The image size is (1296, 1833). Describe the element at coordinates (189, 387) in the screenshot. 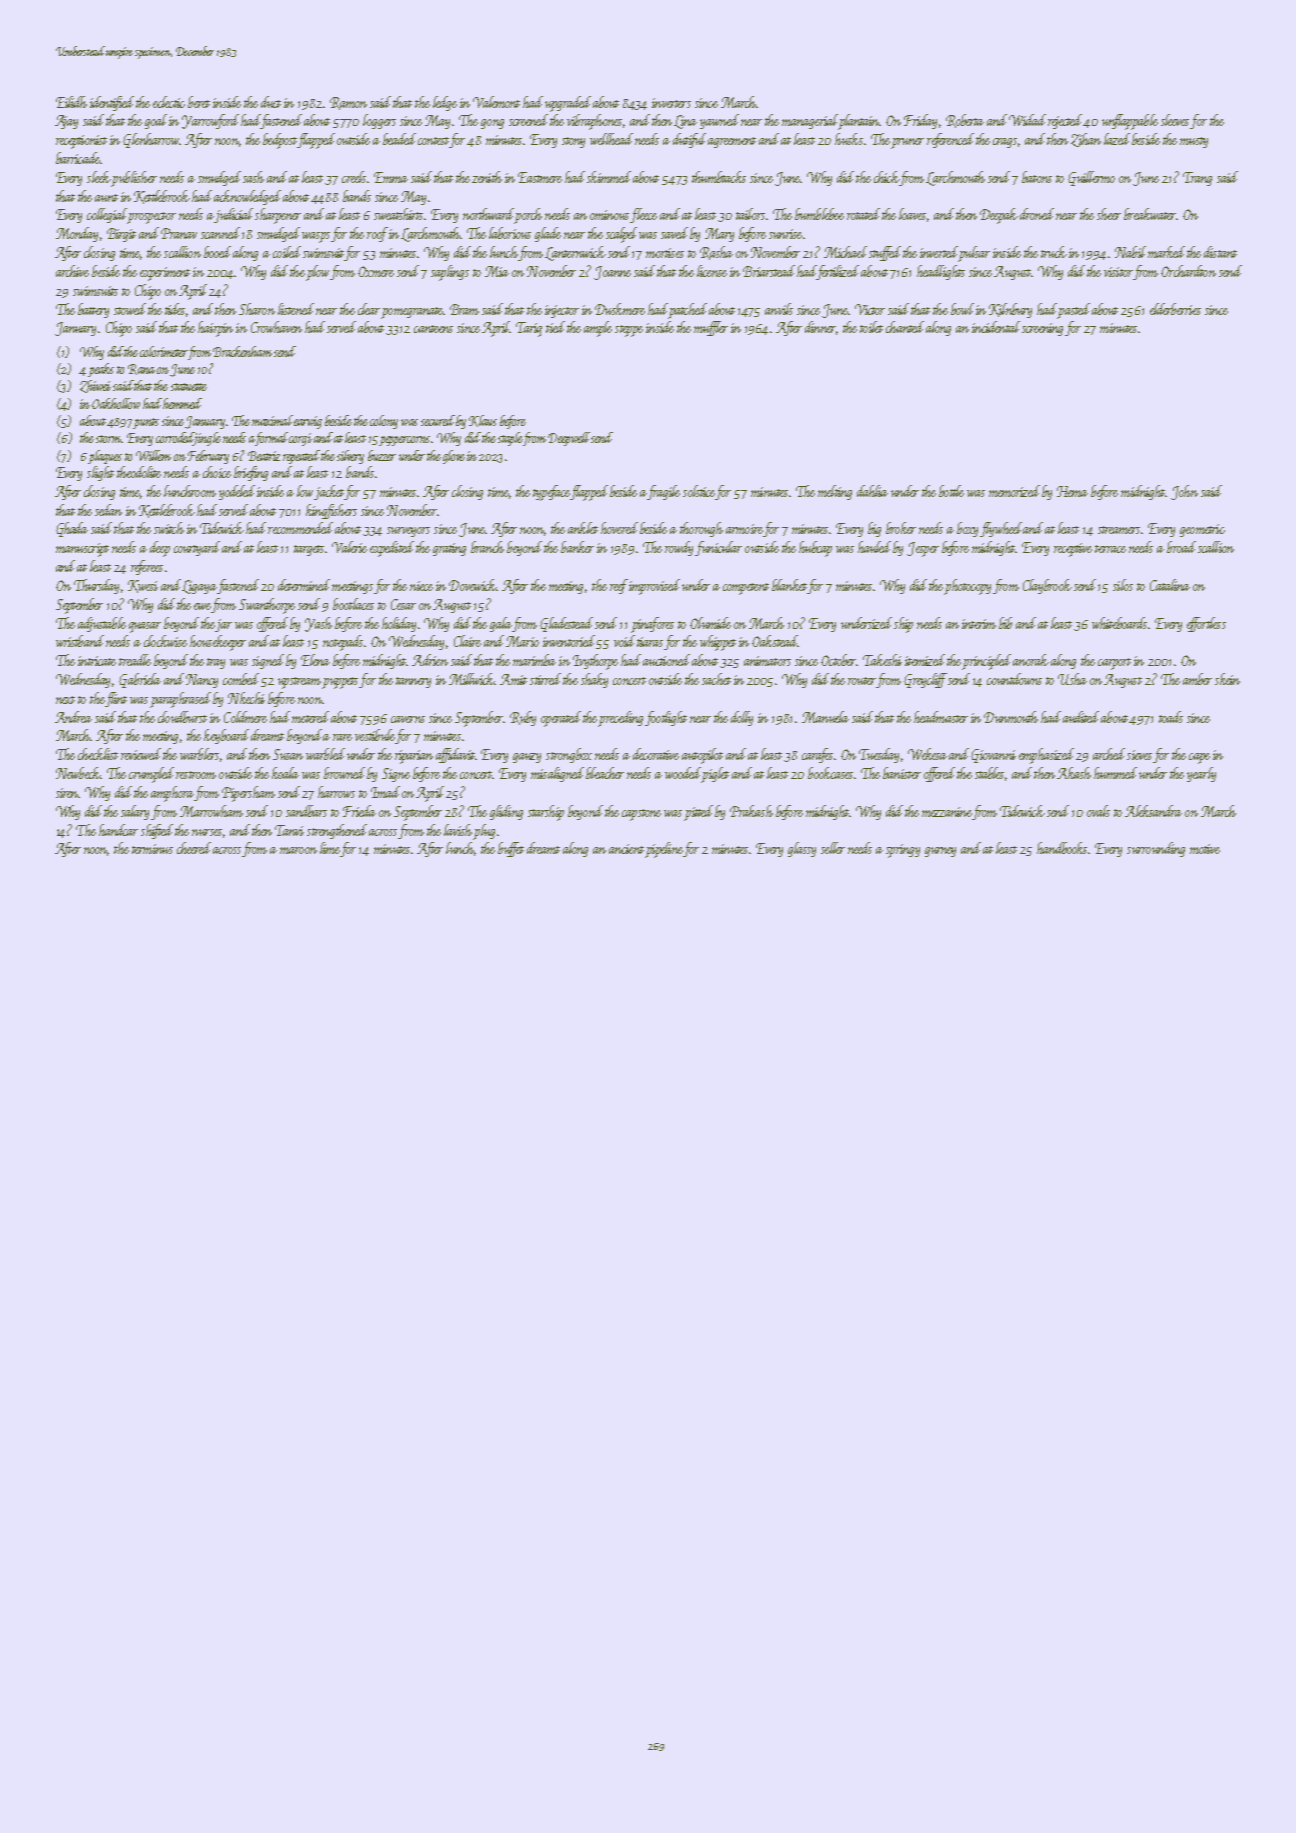

I see `statuette` at that location.
